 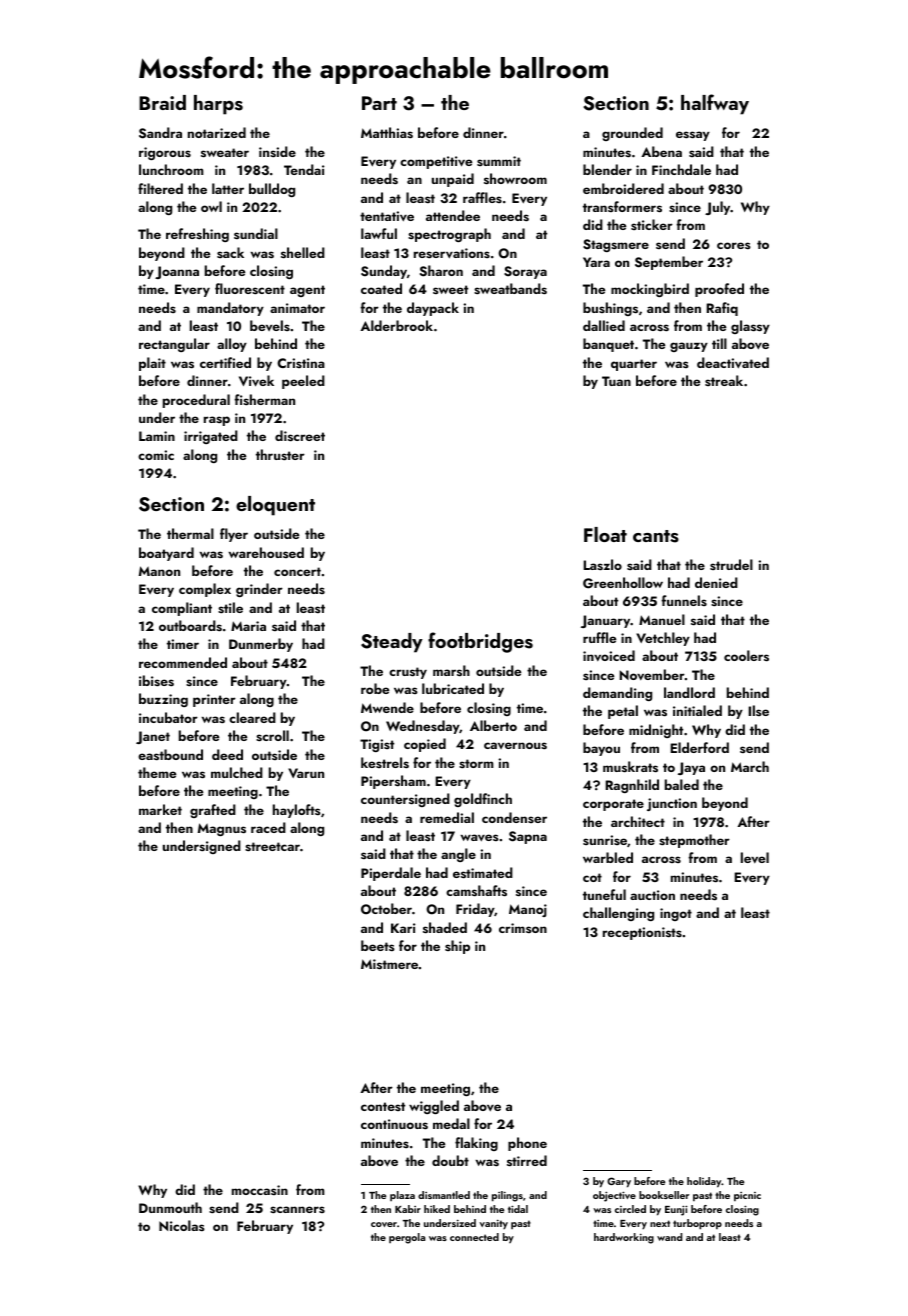 I want to click on September, so click(x=669, y=263).
